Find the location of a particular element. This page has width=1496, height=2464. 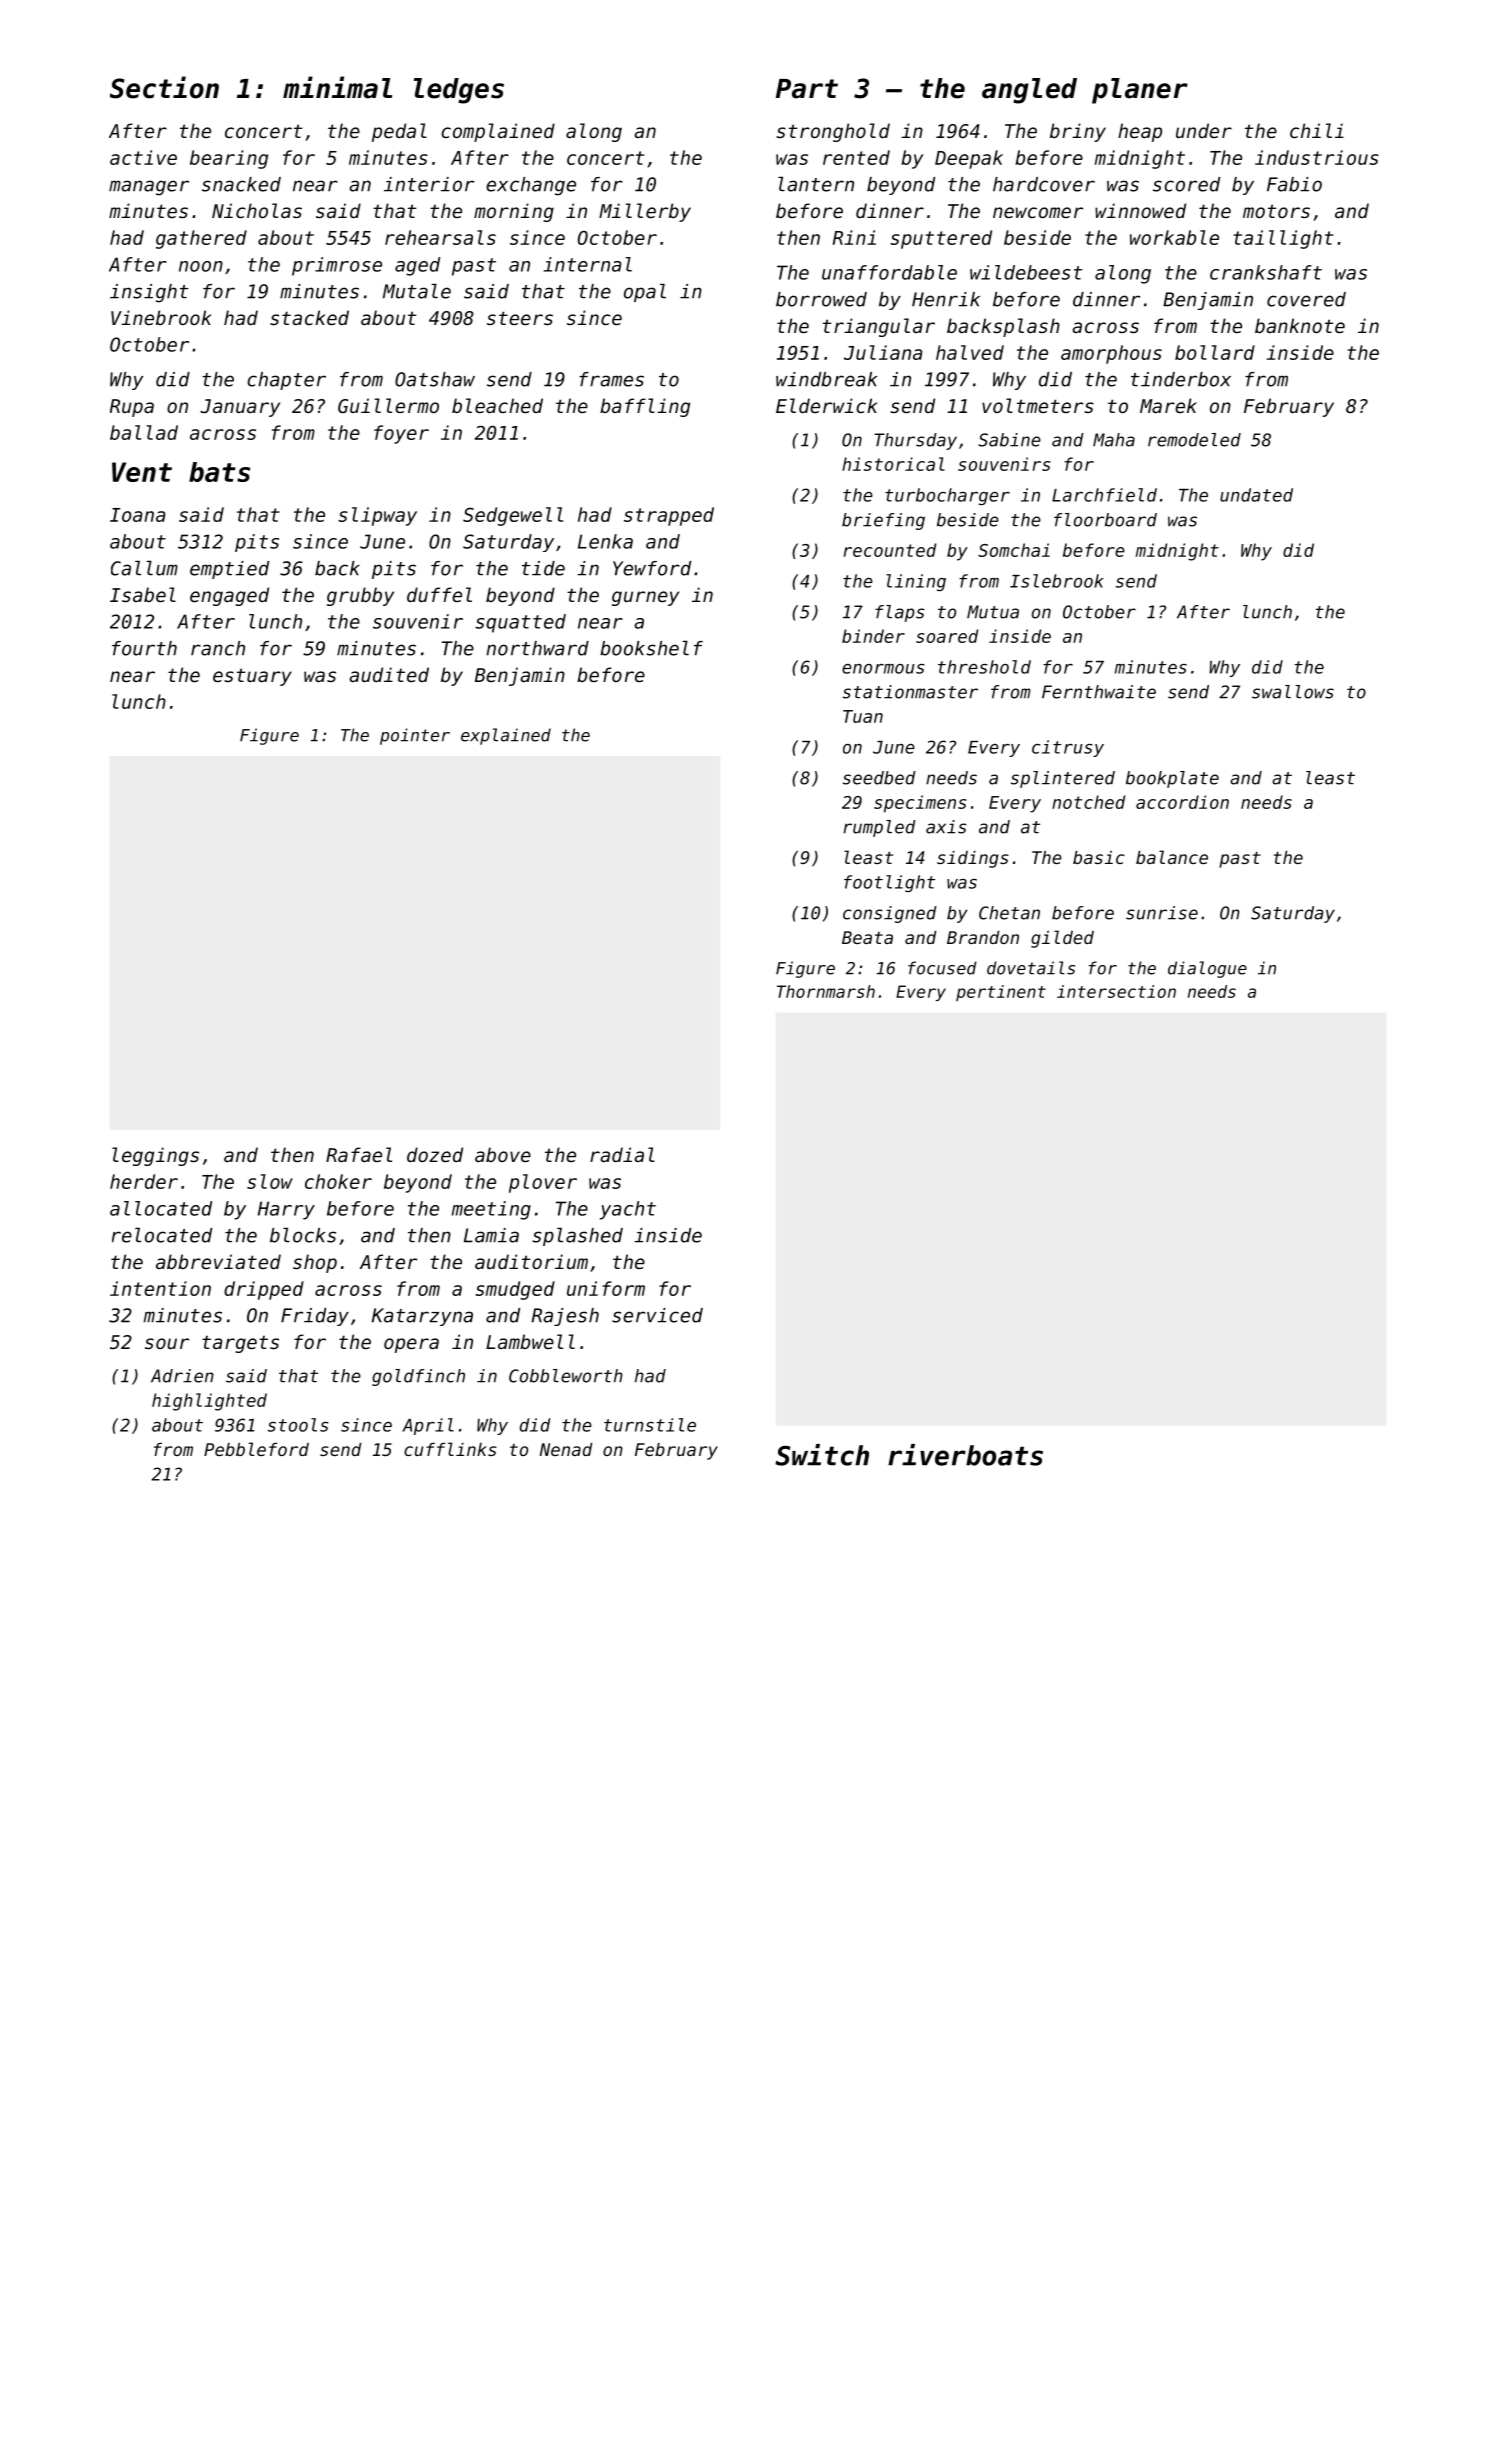

specimens is located at coordinates (920, 804).
